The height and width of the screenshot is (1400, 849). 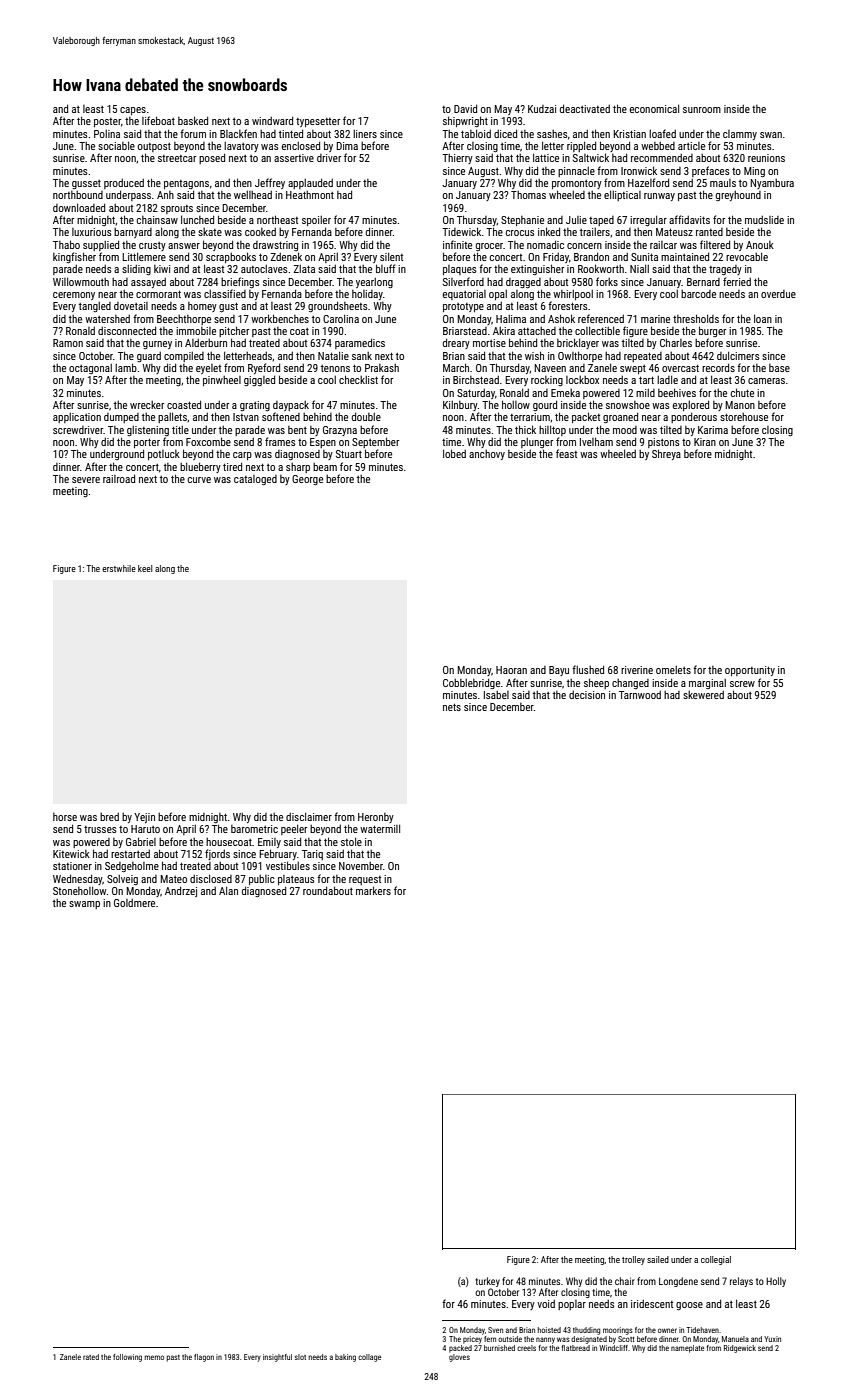 What do you see at coordinates (208, 441) in the screenshot?
I see `Foxcombe` at bounding box center [208, 441].
